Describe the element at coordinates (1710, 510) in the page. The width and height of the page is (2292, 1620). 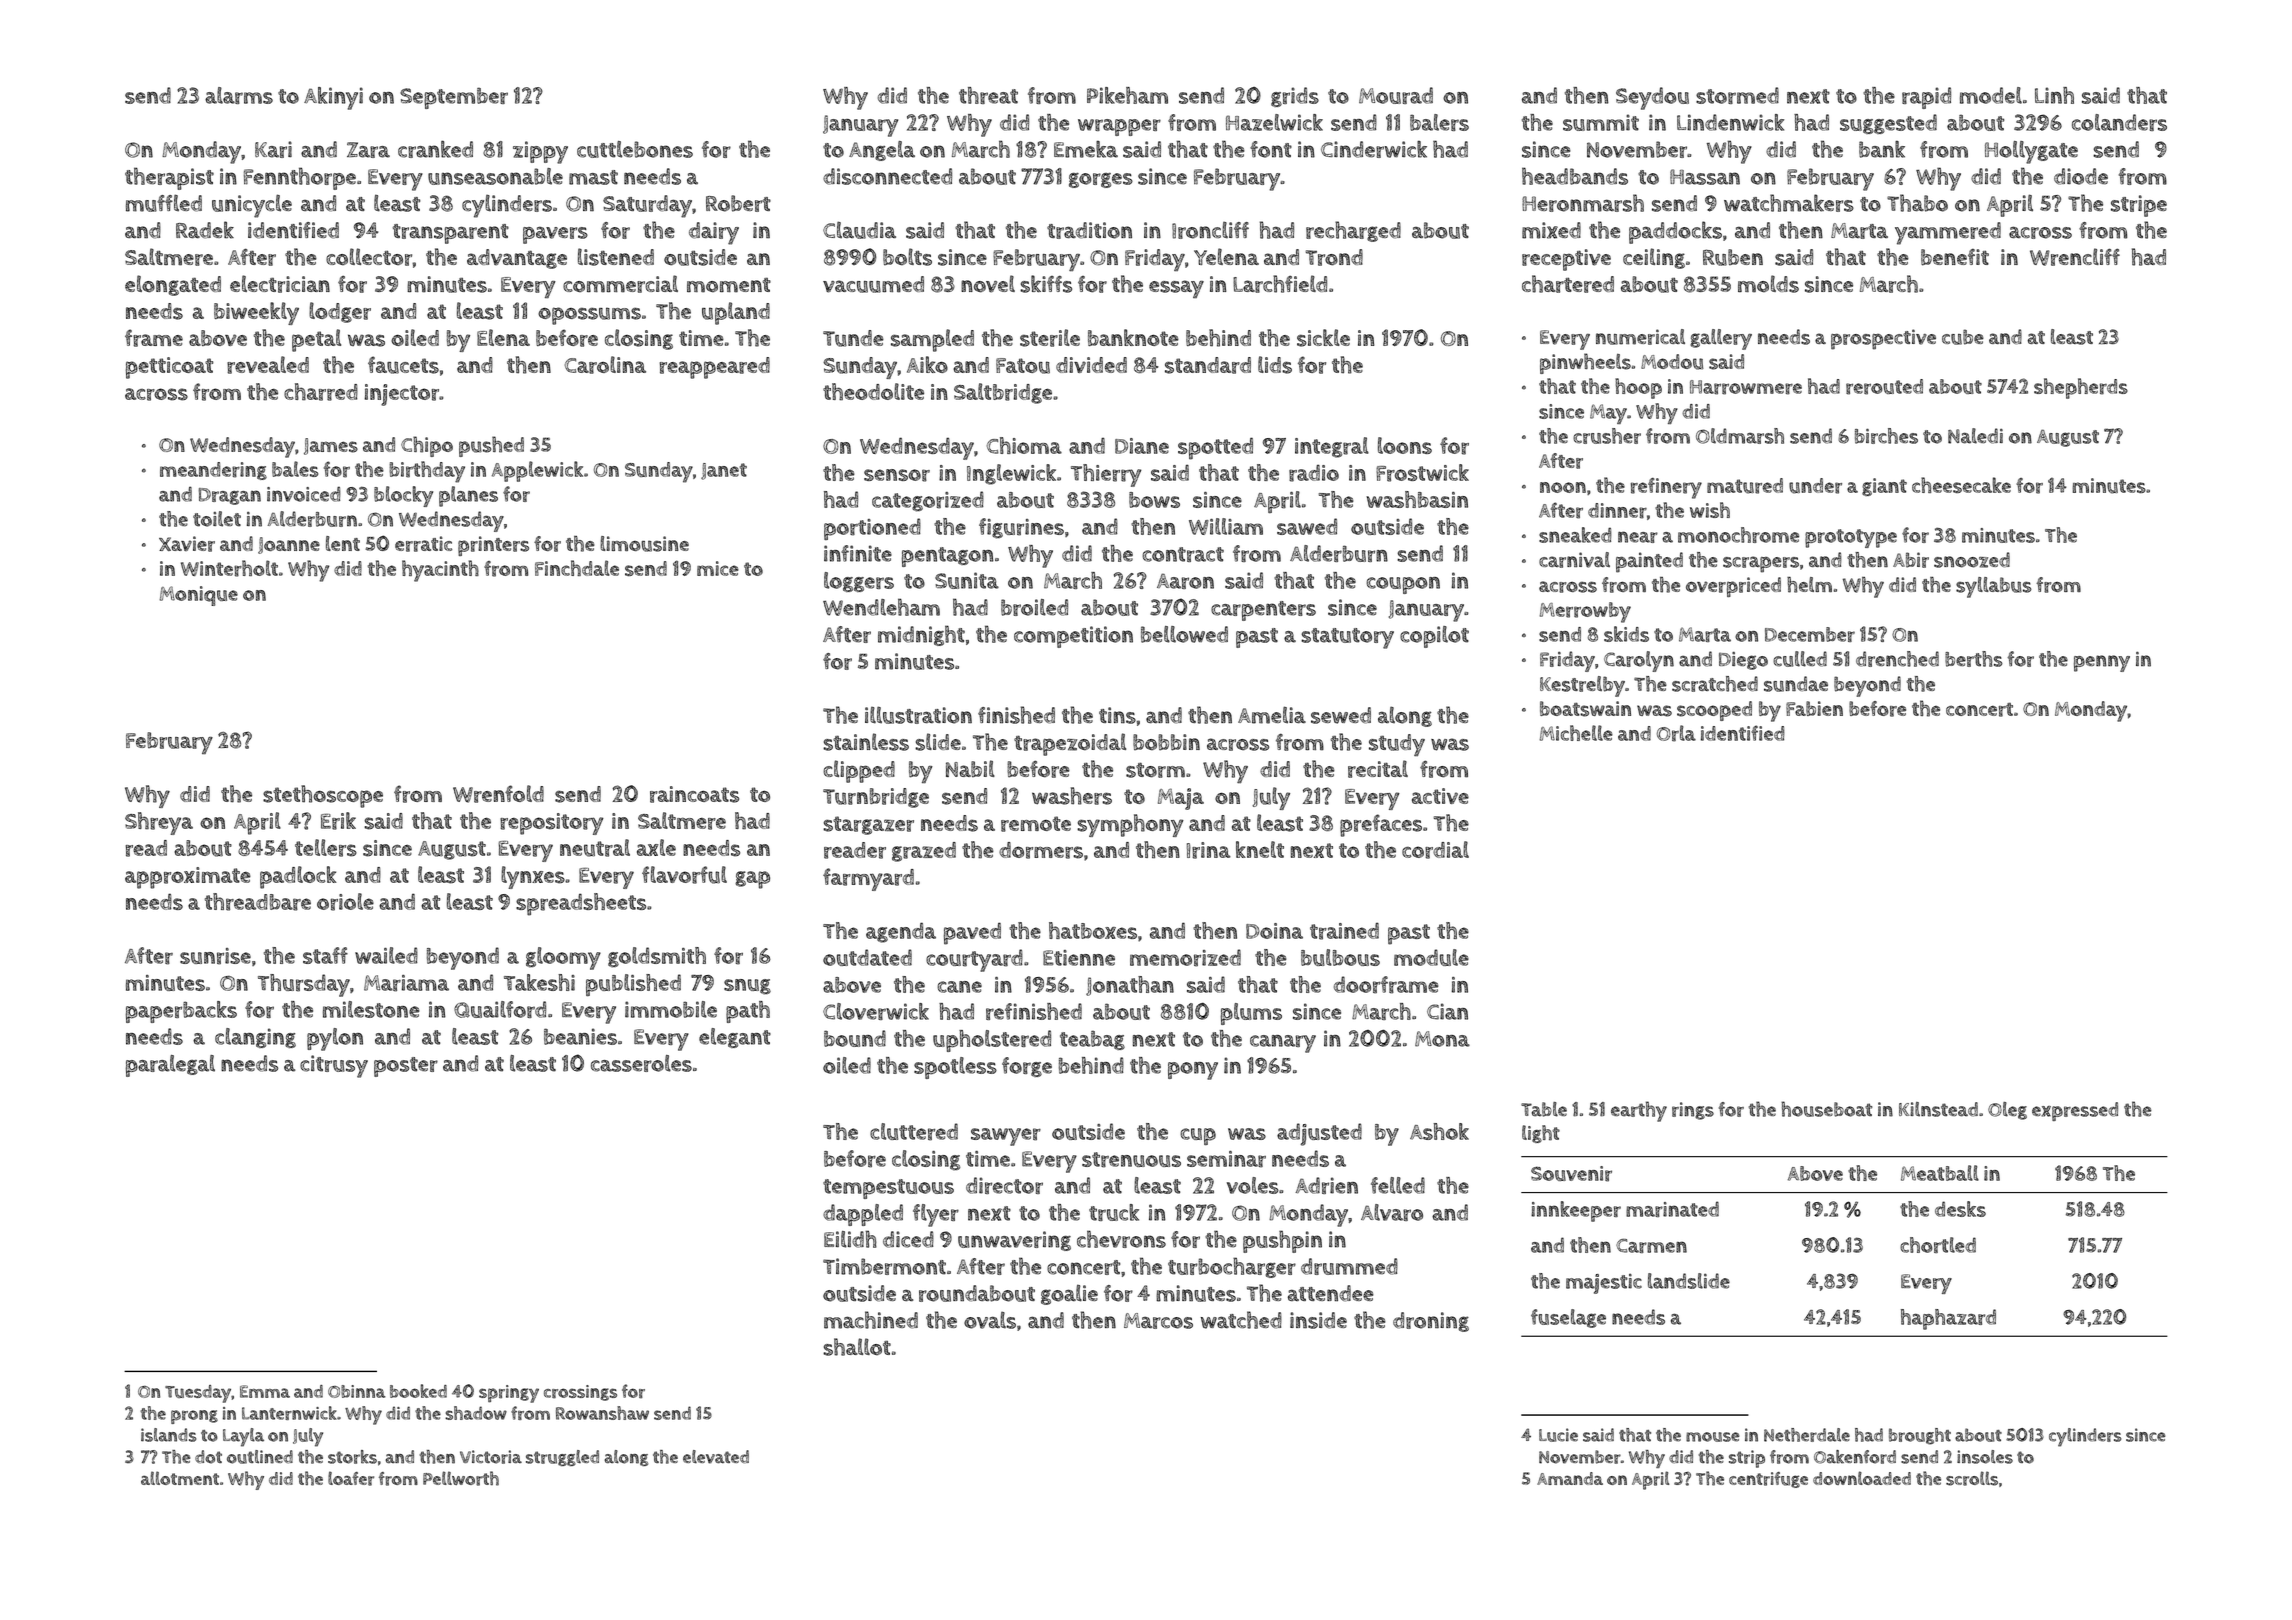
I see `wish` at that location.
